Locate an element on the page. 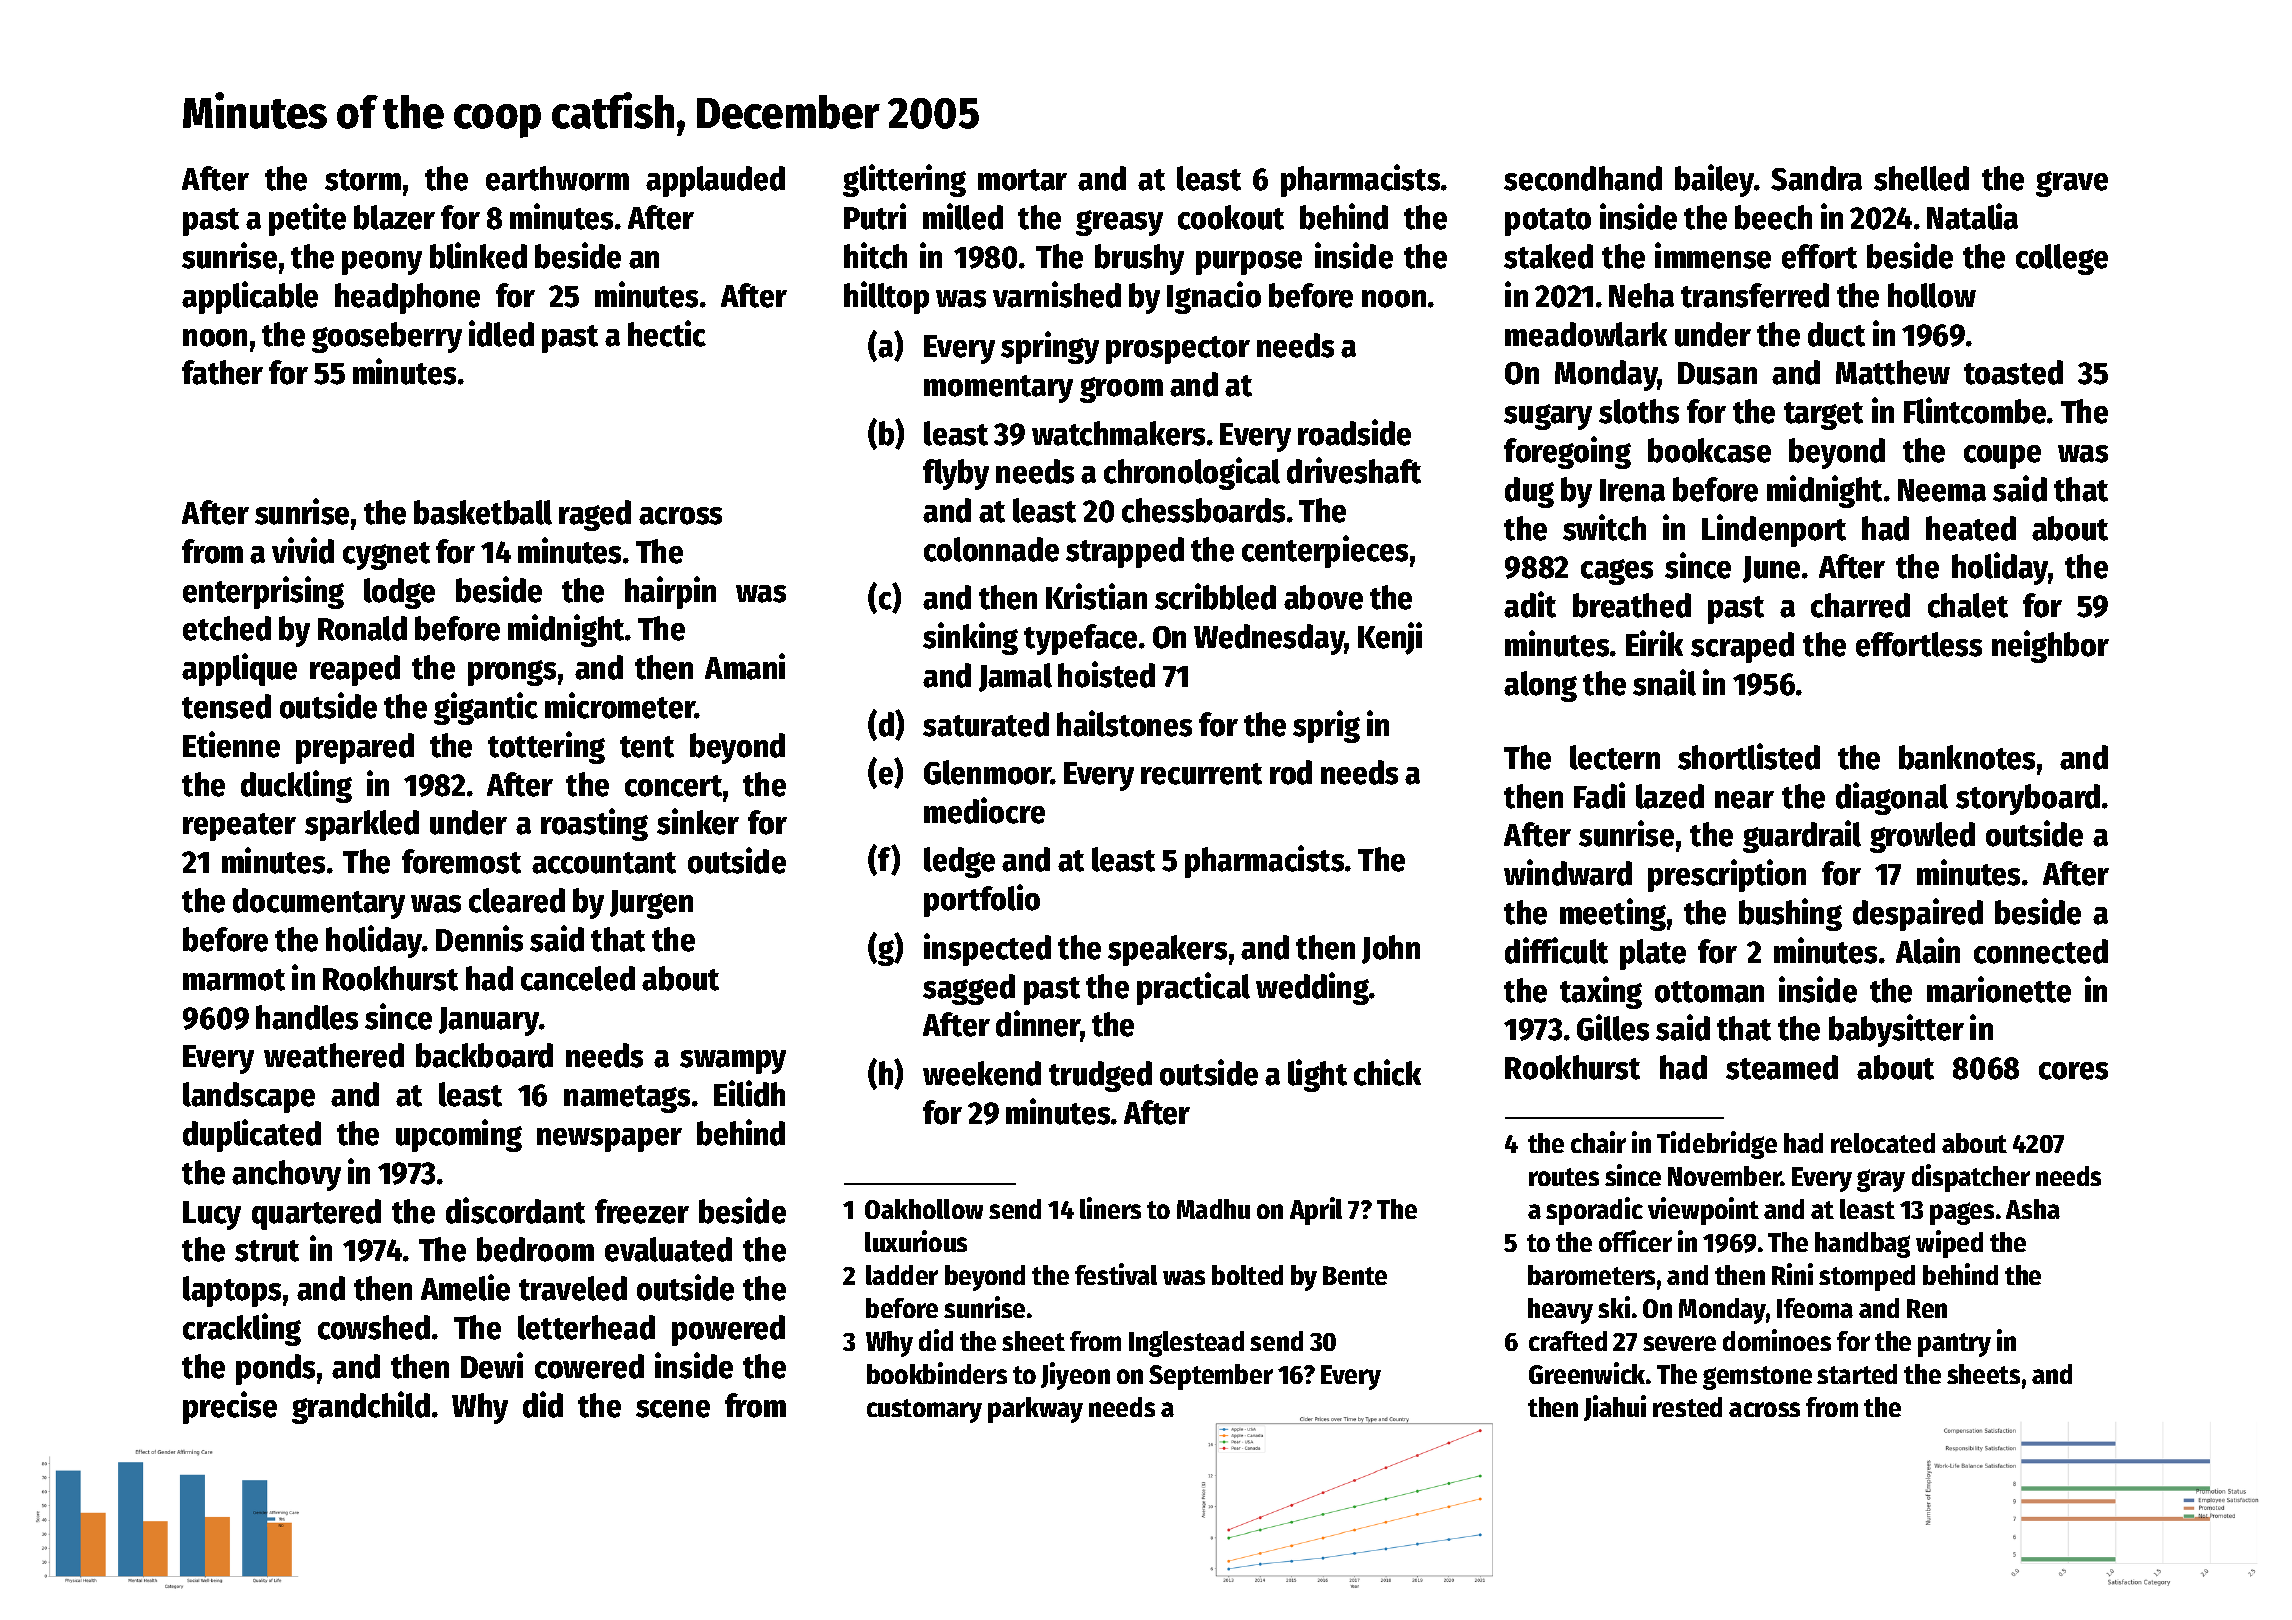  Lindenport is located at coordinates (1774, 530).
